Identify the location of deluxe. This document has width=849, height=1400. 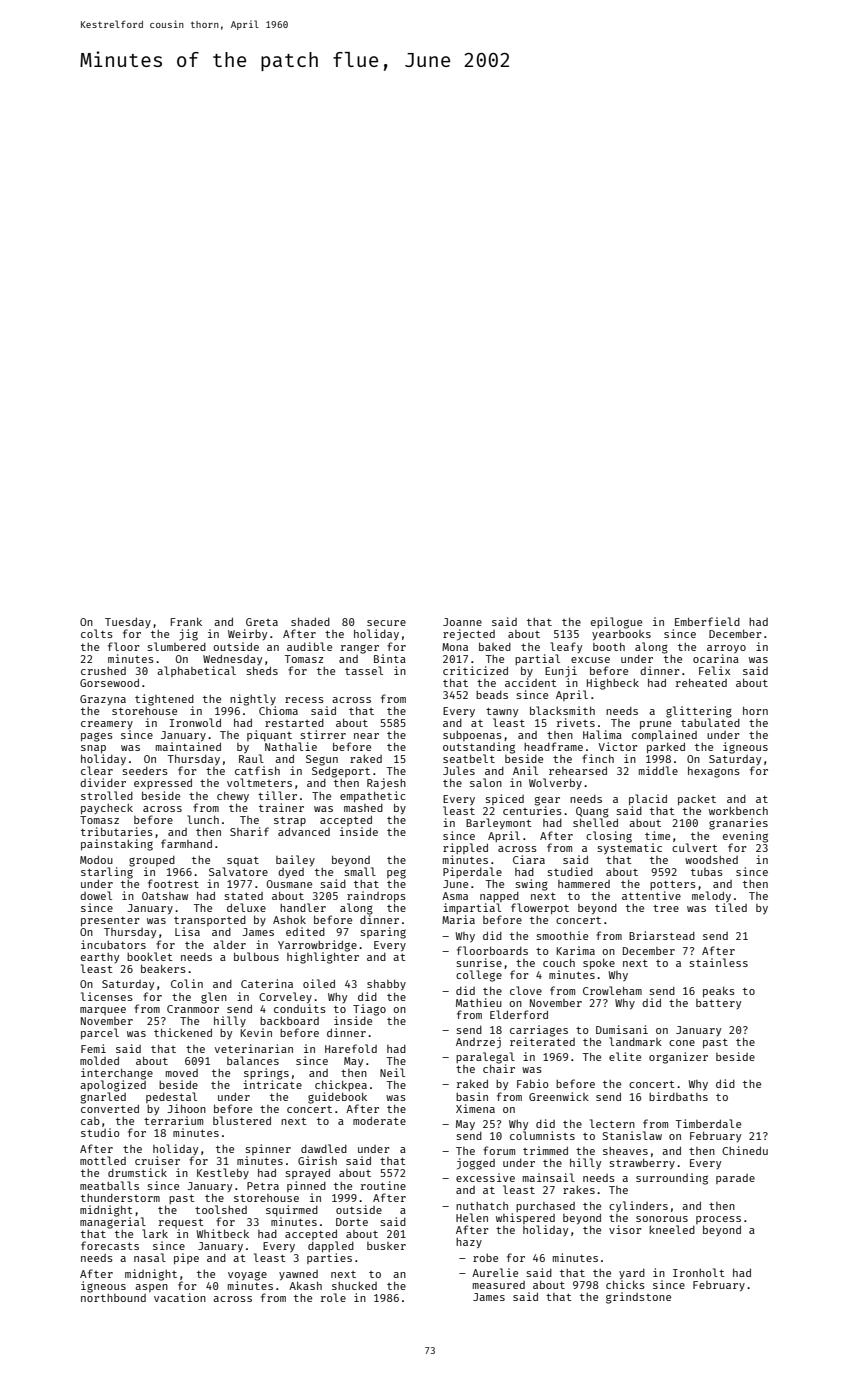
(246, 907).
